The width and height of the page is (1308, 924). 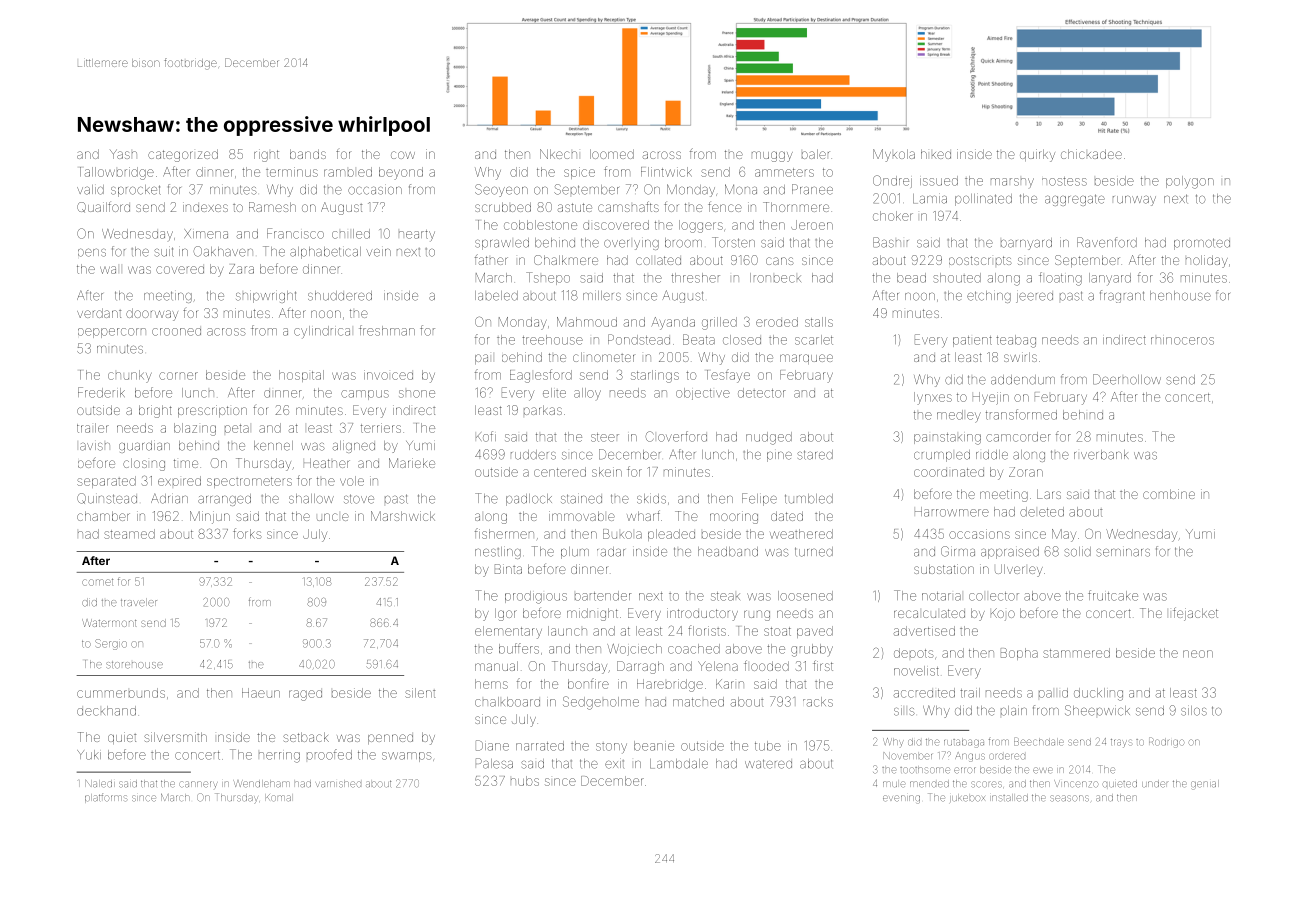 What do you see at coordinates (1180, 296) in the page?
I see `henhouse` at bounding box center [1180, 296].
